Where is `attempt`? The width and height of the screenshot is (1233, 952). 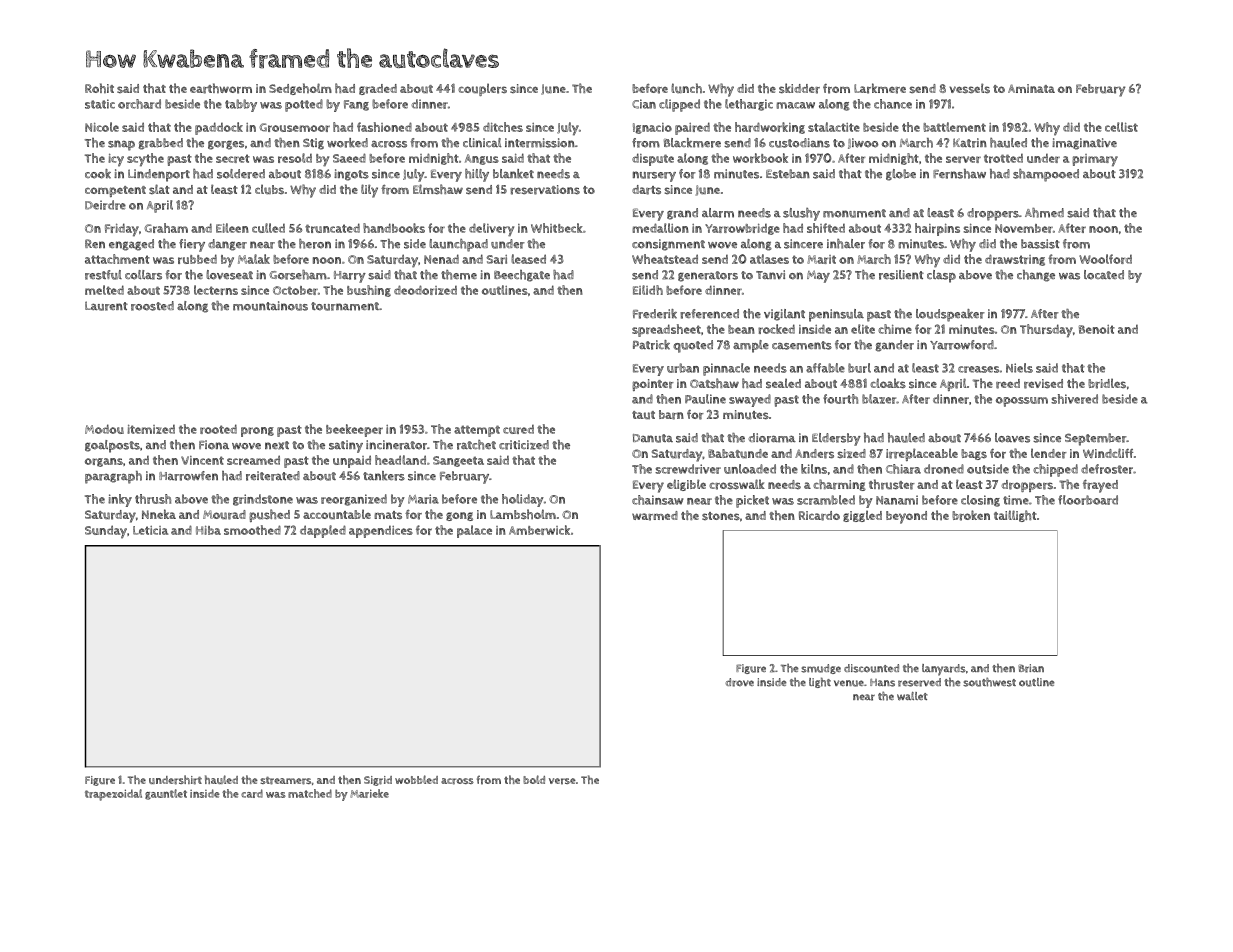 attempt is located at coordinates (477, 431).
